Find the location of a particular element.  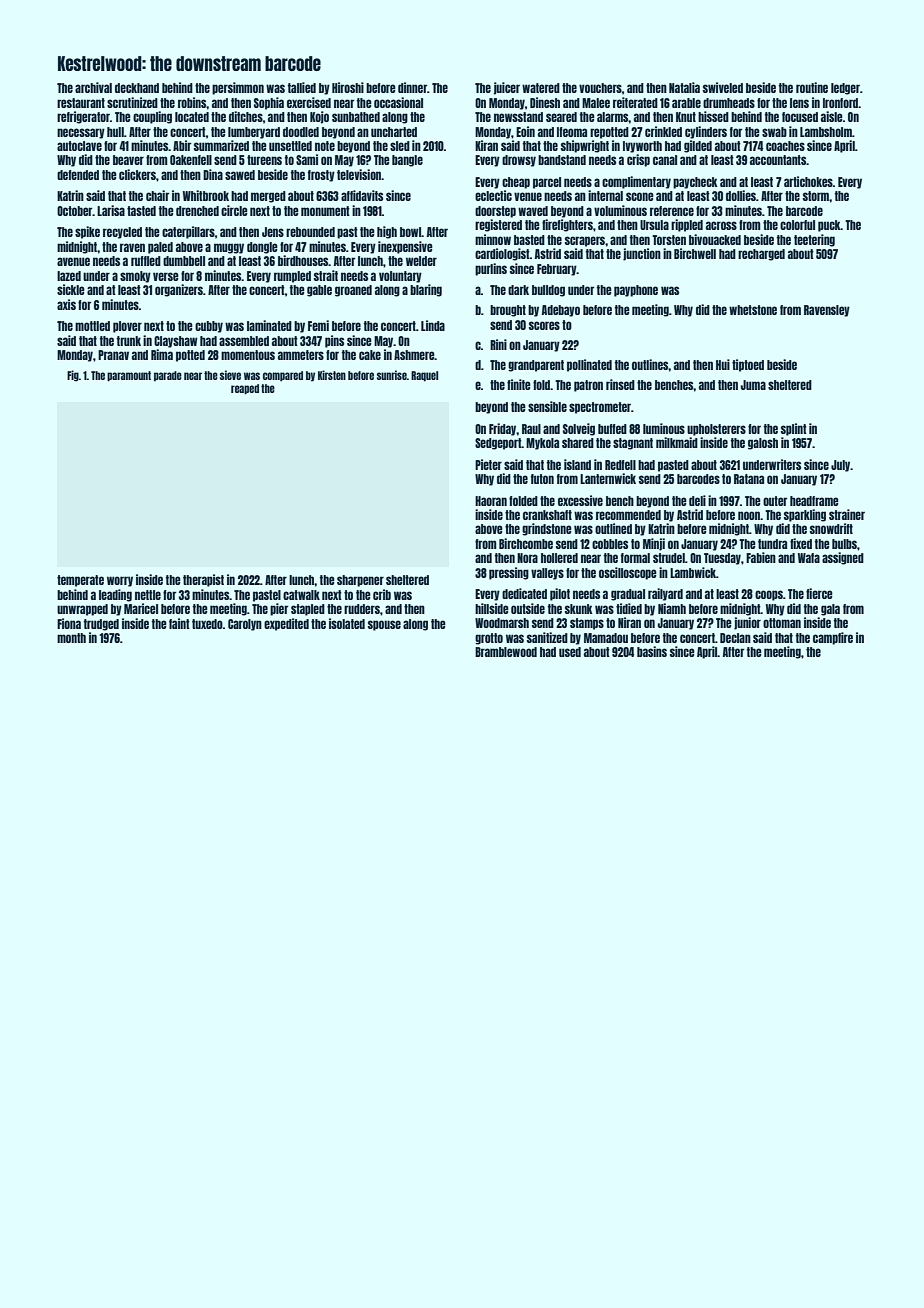

chair is located at coordinates (157, 195).
